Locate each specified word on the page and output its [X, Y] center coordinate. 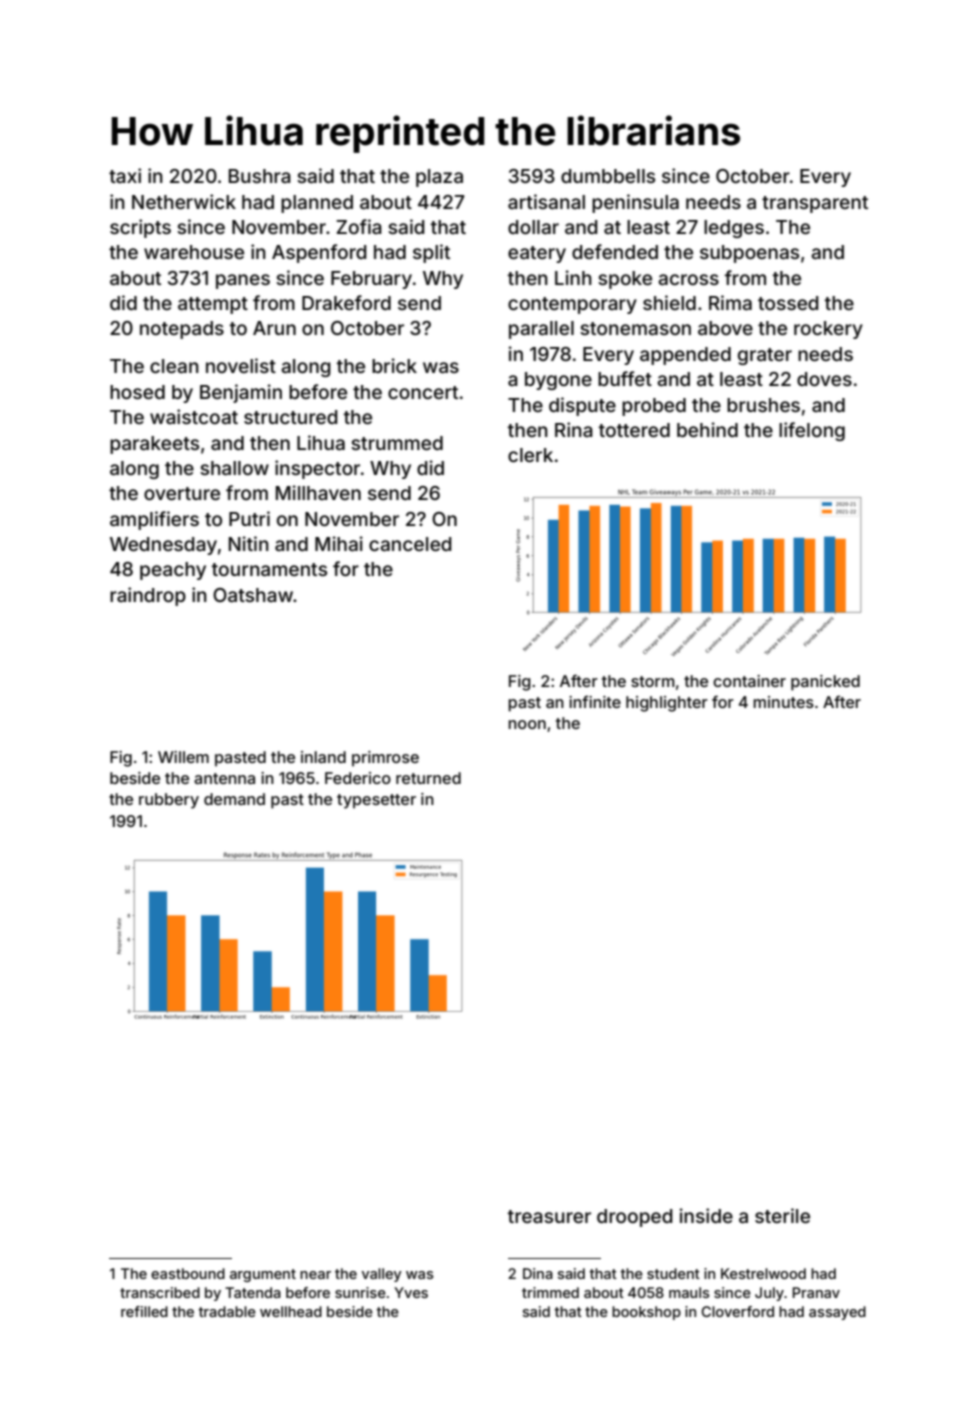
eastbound [188, 1273]
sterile [782, 1215]
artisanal [546, 201]
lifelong [812, 431]
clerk [530, 455]
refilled [144, 1311]
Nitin [249, 543]
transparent [815, 204]
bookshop [646, 1313]
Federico [358, 778]
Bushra [260, 176]
